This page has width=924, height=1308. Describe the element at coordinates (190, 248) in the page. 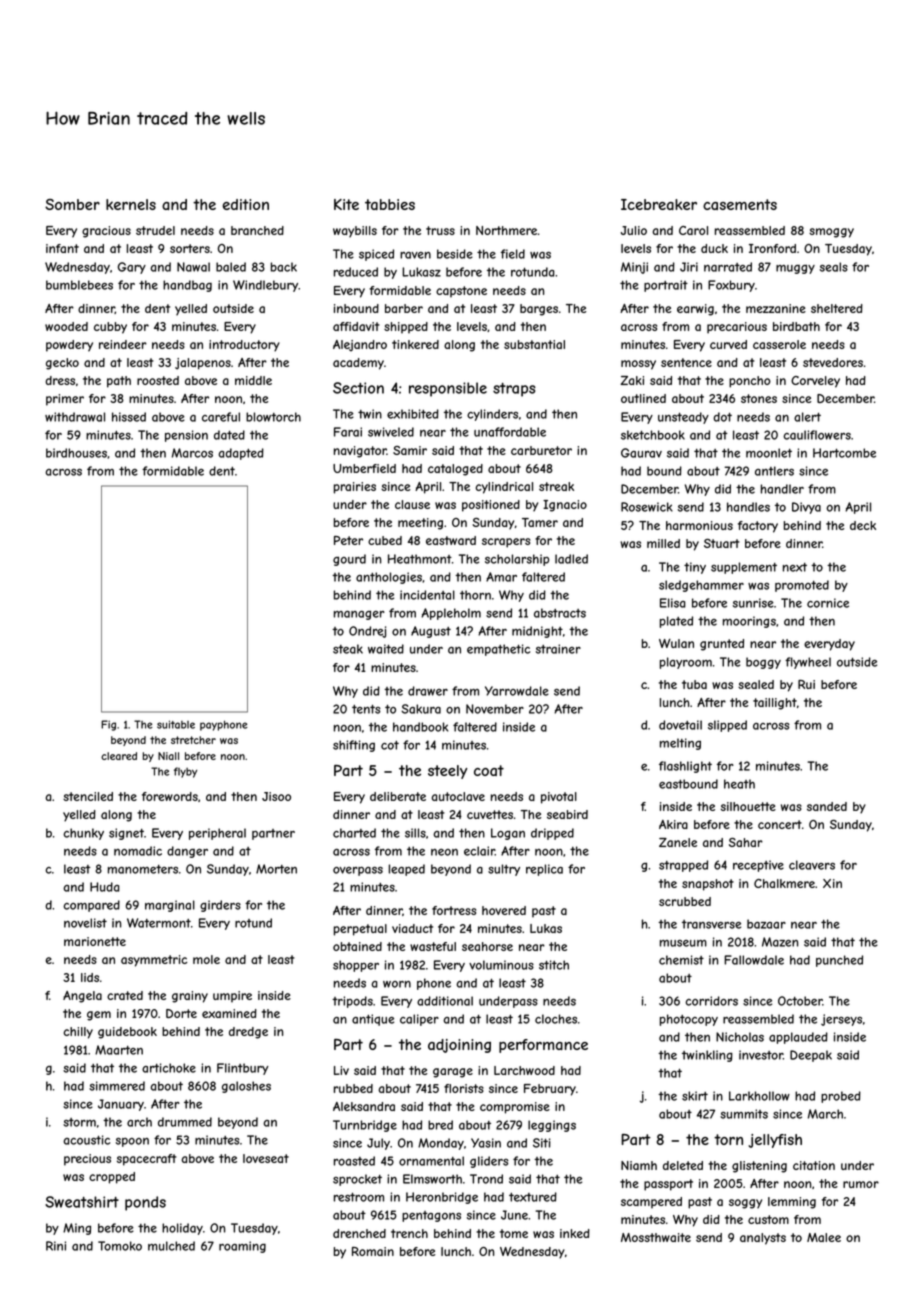

I see `sorters` at that location.
